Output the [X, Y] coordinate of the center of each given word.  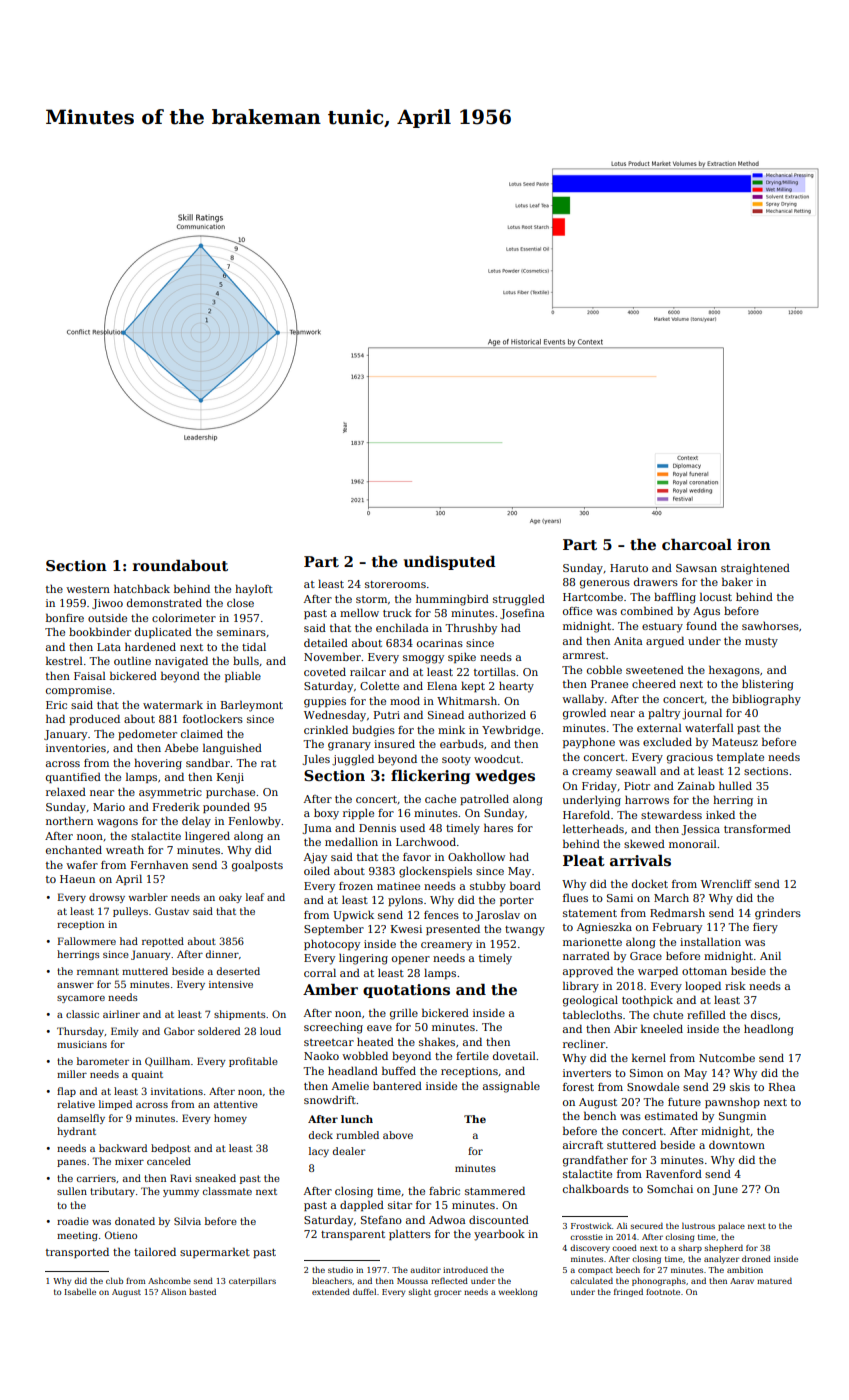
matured [774, 1280]
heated [375, 1041]
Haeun [77, 879]
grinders [778, 914]
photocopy [332, 945]
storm [371, 599]
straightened [755, 569]
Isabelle [80, 1291]
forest [578, 1087]
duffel [364, 1291]
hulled [735, 785]
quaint [147, 1075]
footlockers [213, 718]
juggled [353, 760]
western [88, 589]
